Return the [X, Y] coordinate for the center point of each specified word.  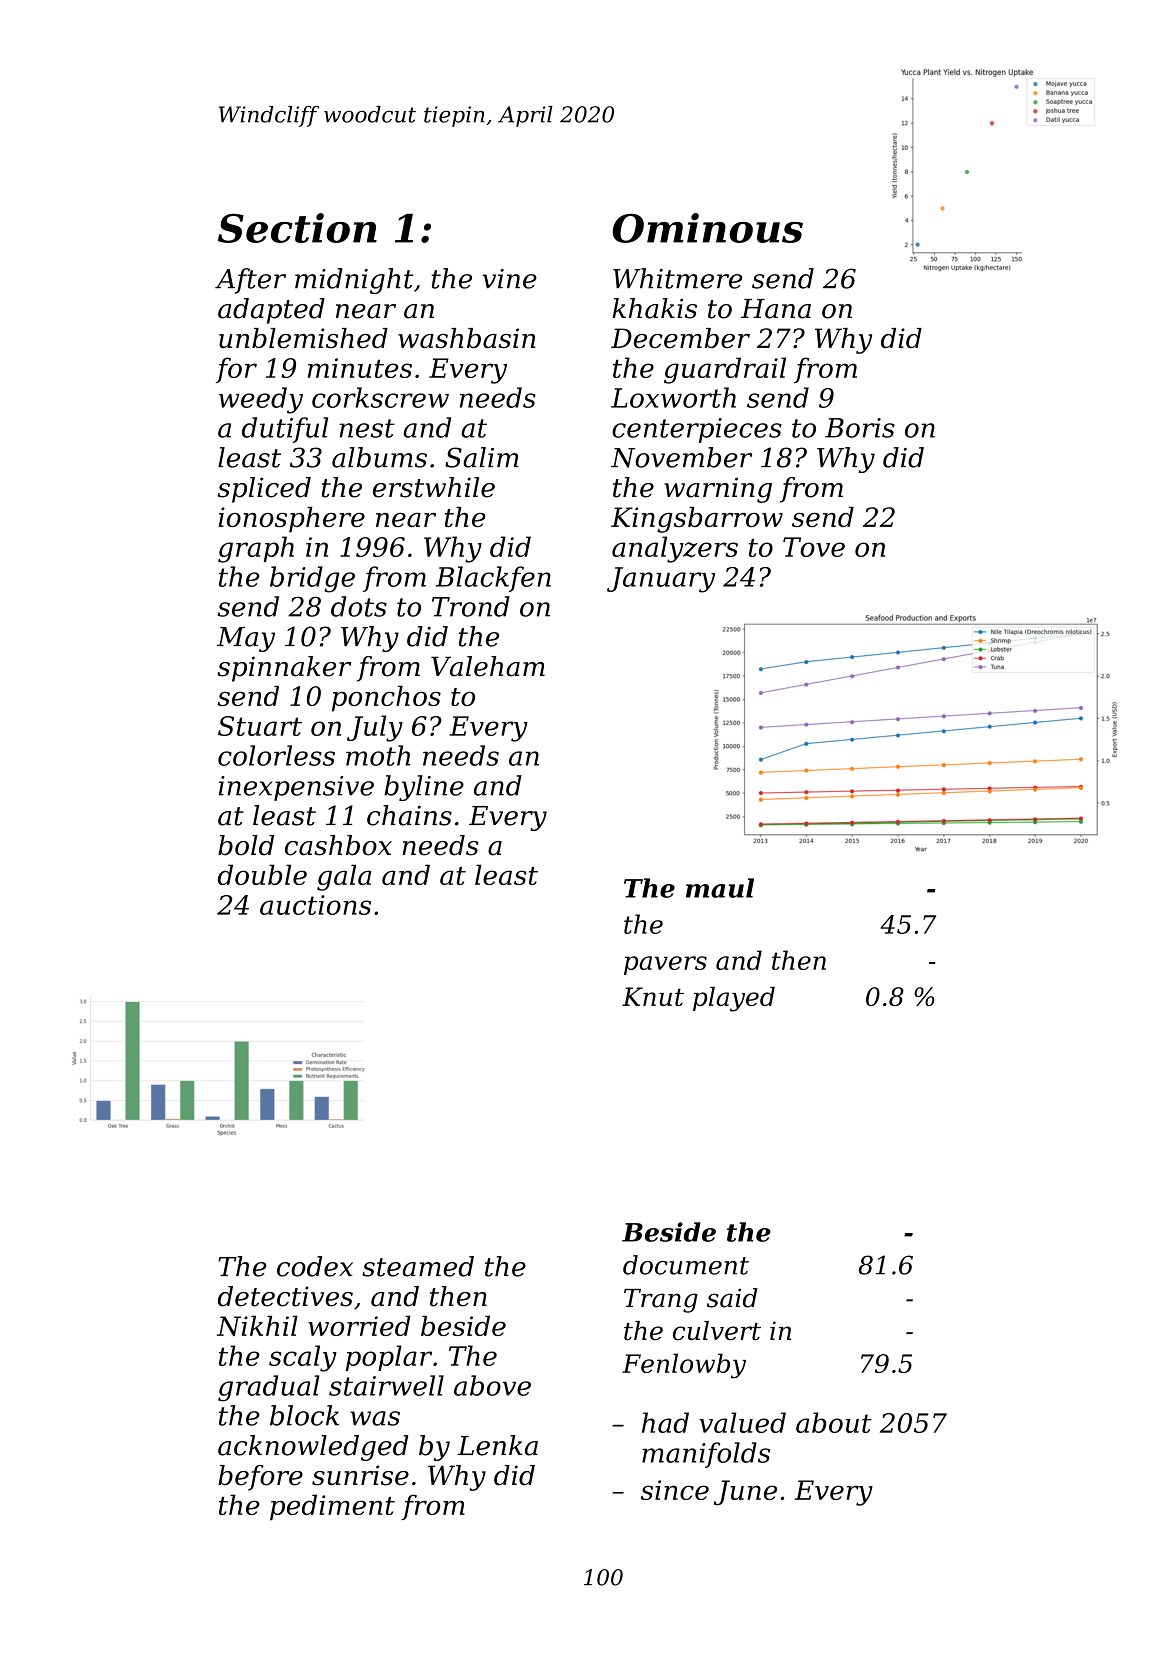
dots [359, 606]
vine [510, 279]
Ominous [707, 228]
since [675, 1490]
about [834, 1422]
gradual [269, 1388]
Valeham [488, 666]
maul [720, 888]
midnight [354, 281]
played [734, 999]
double [262, 874]
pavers [665, 965]
